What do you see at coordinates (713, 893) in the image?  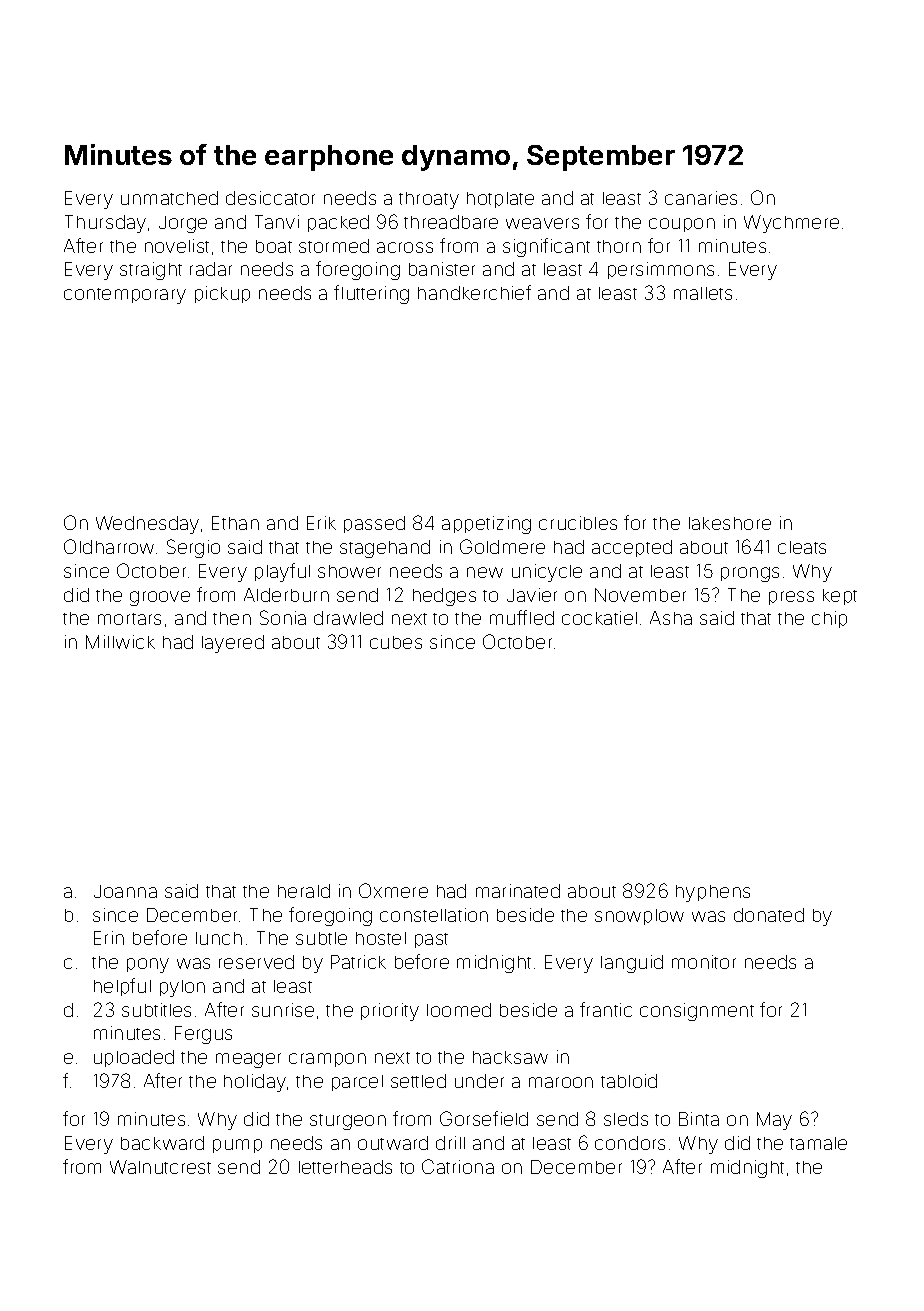 I see `hyphens` at bounding box center [713, 893].
